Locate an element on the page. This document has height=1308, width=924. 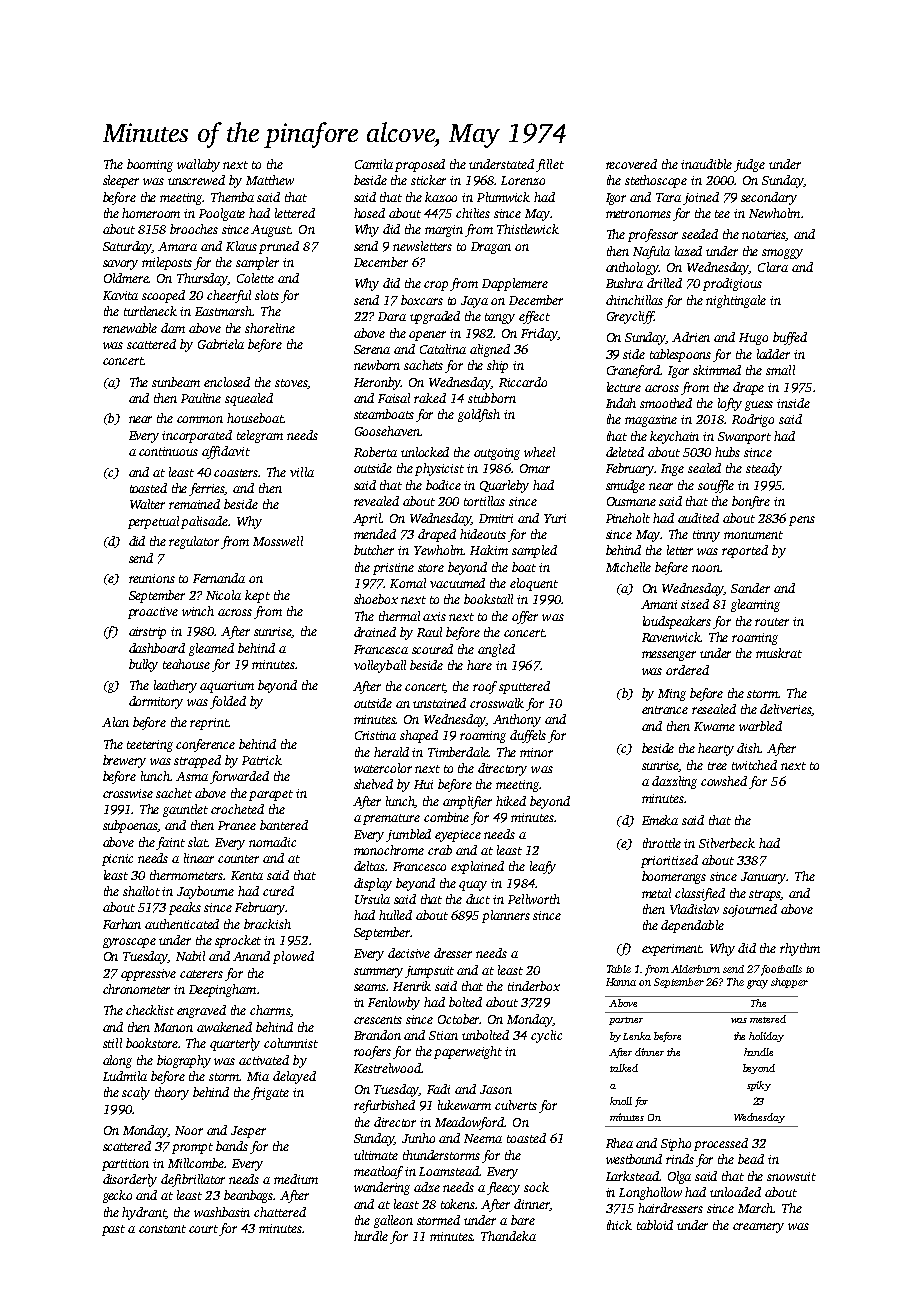
explained is located at coordinates (477, 867).
